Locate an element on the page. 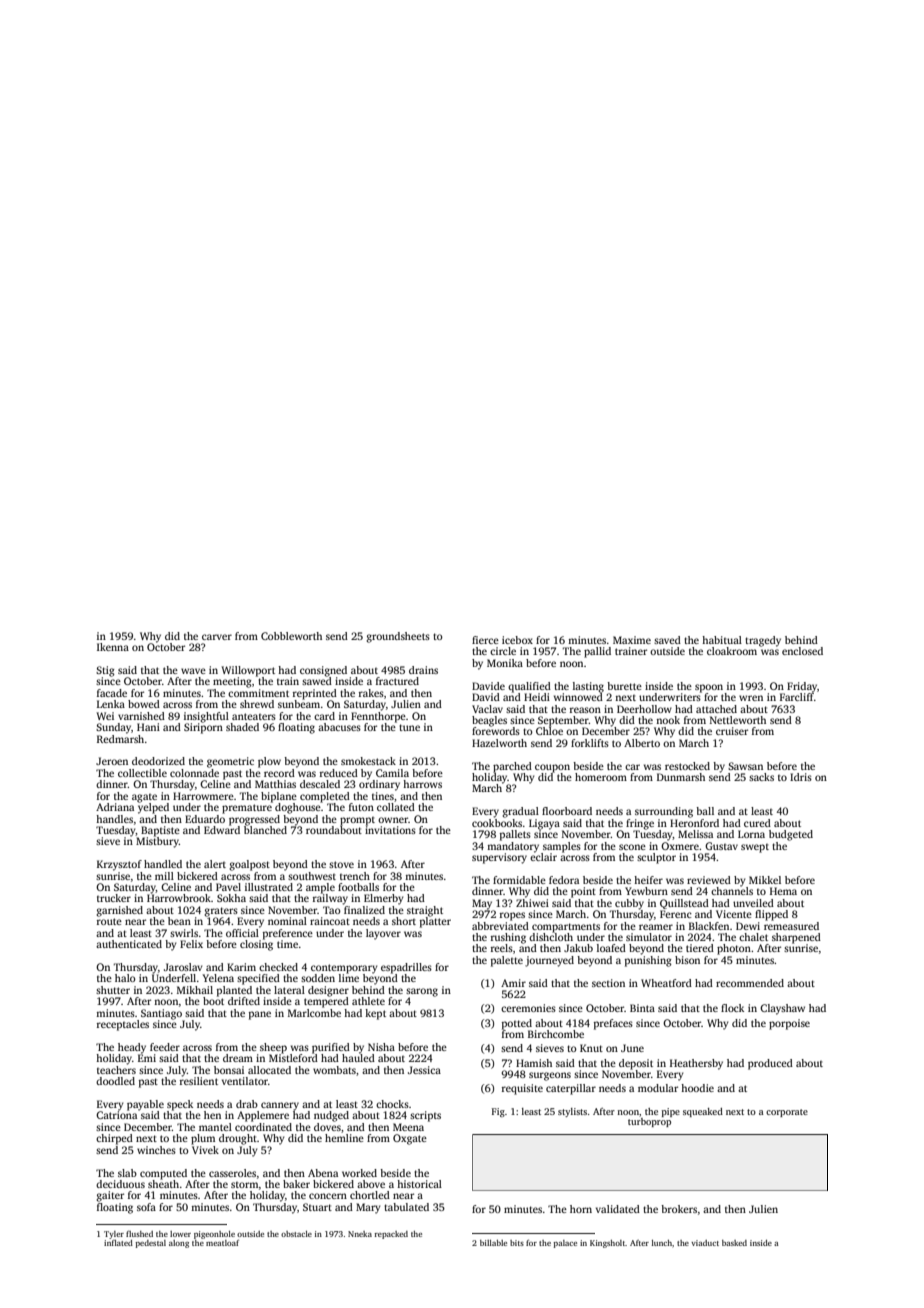 Image resolution: width=924 pixels, height=1308 pixels. carver is located at coordinates (217, 637).
